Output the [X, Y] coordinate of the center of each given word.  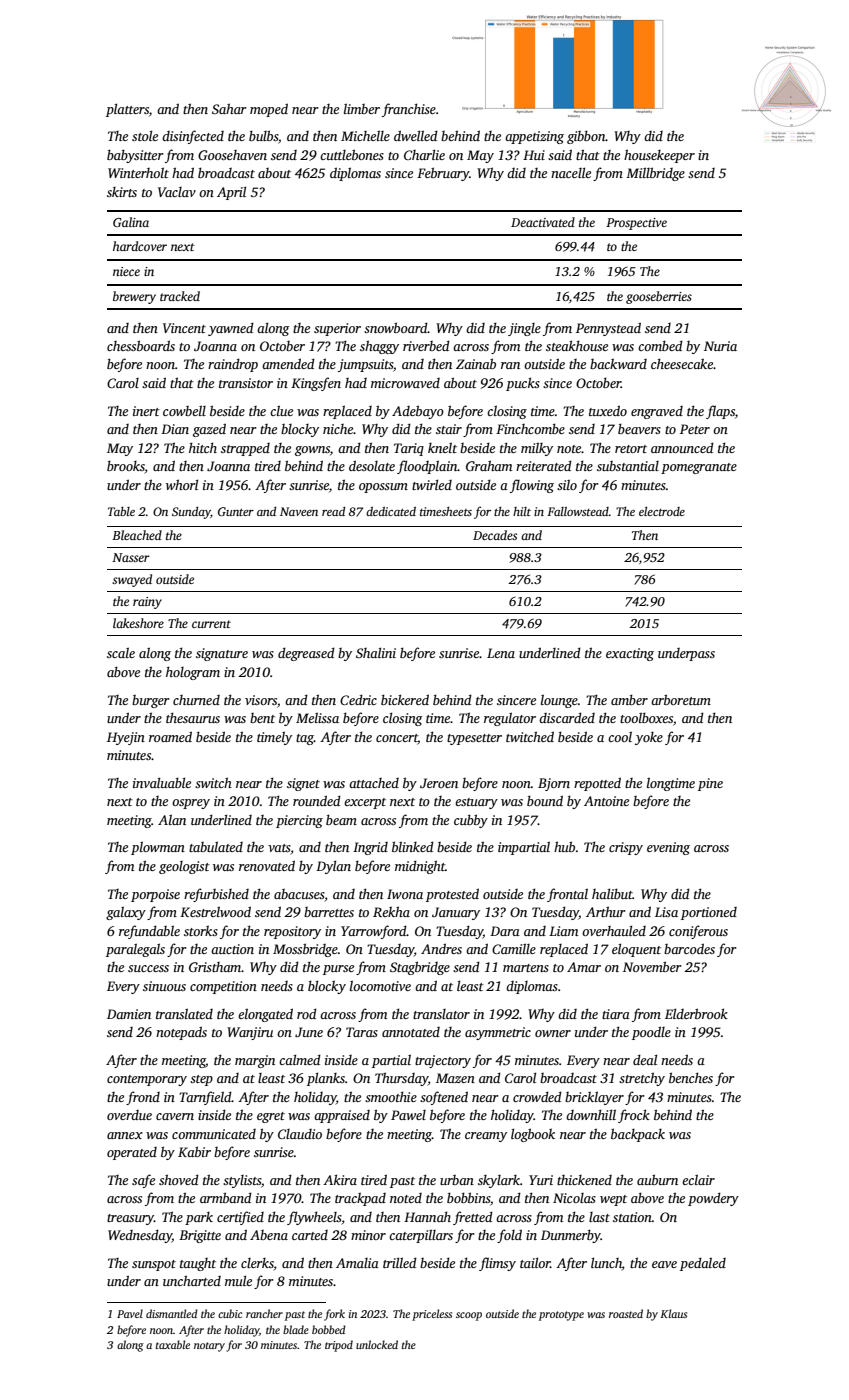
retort [631, 449]
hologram [193, 673]
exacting [630, 654]
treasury [130, 1219]
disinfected [193, 137]
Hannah [427, 1216]
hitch [203, 447]
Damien [129, 1014]
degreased [306, 654]
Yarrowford [374, 932]
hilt [522, 511]
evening [668, 848]
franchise [409, 110]
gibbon [586, 137]
